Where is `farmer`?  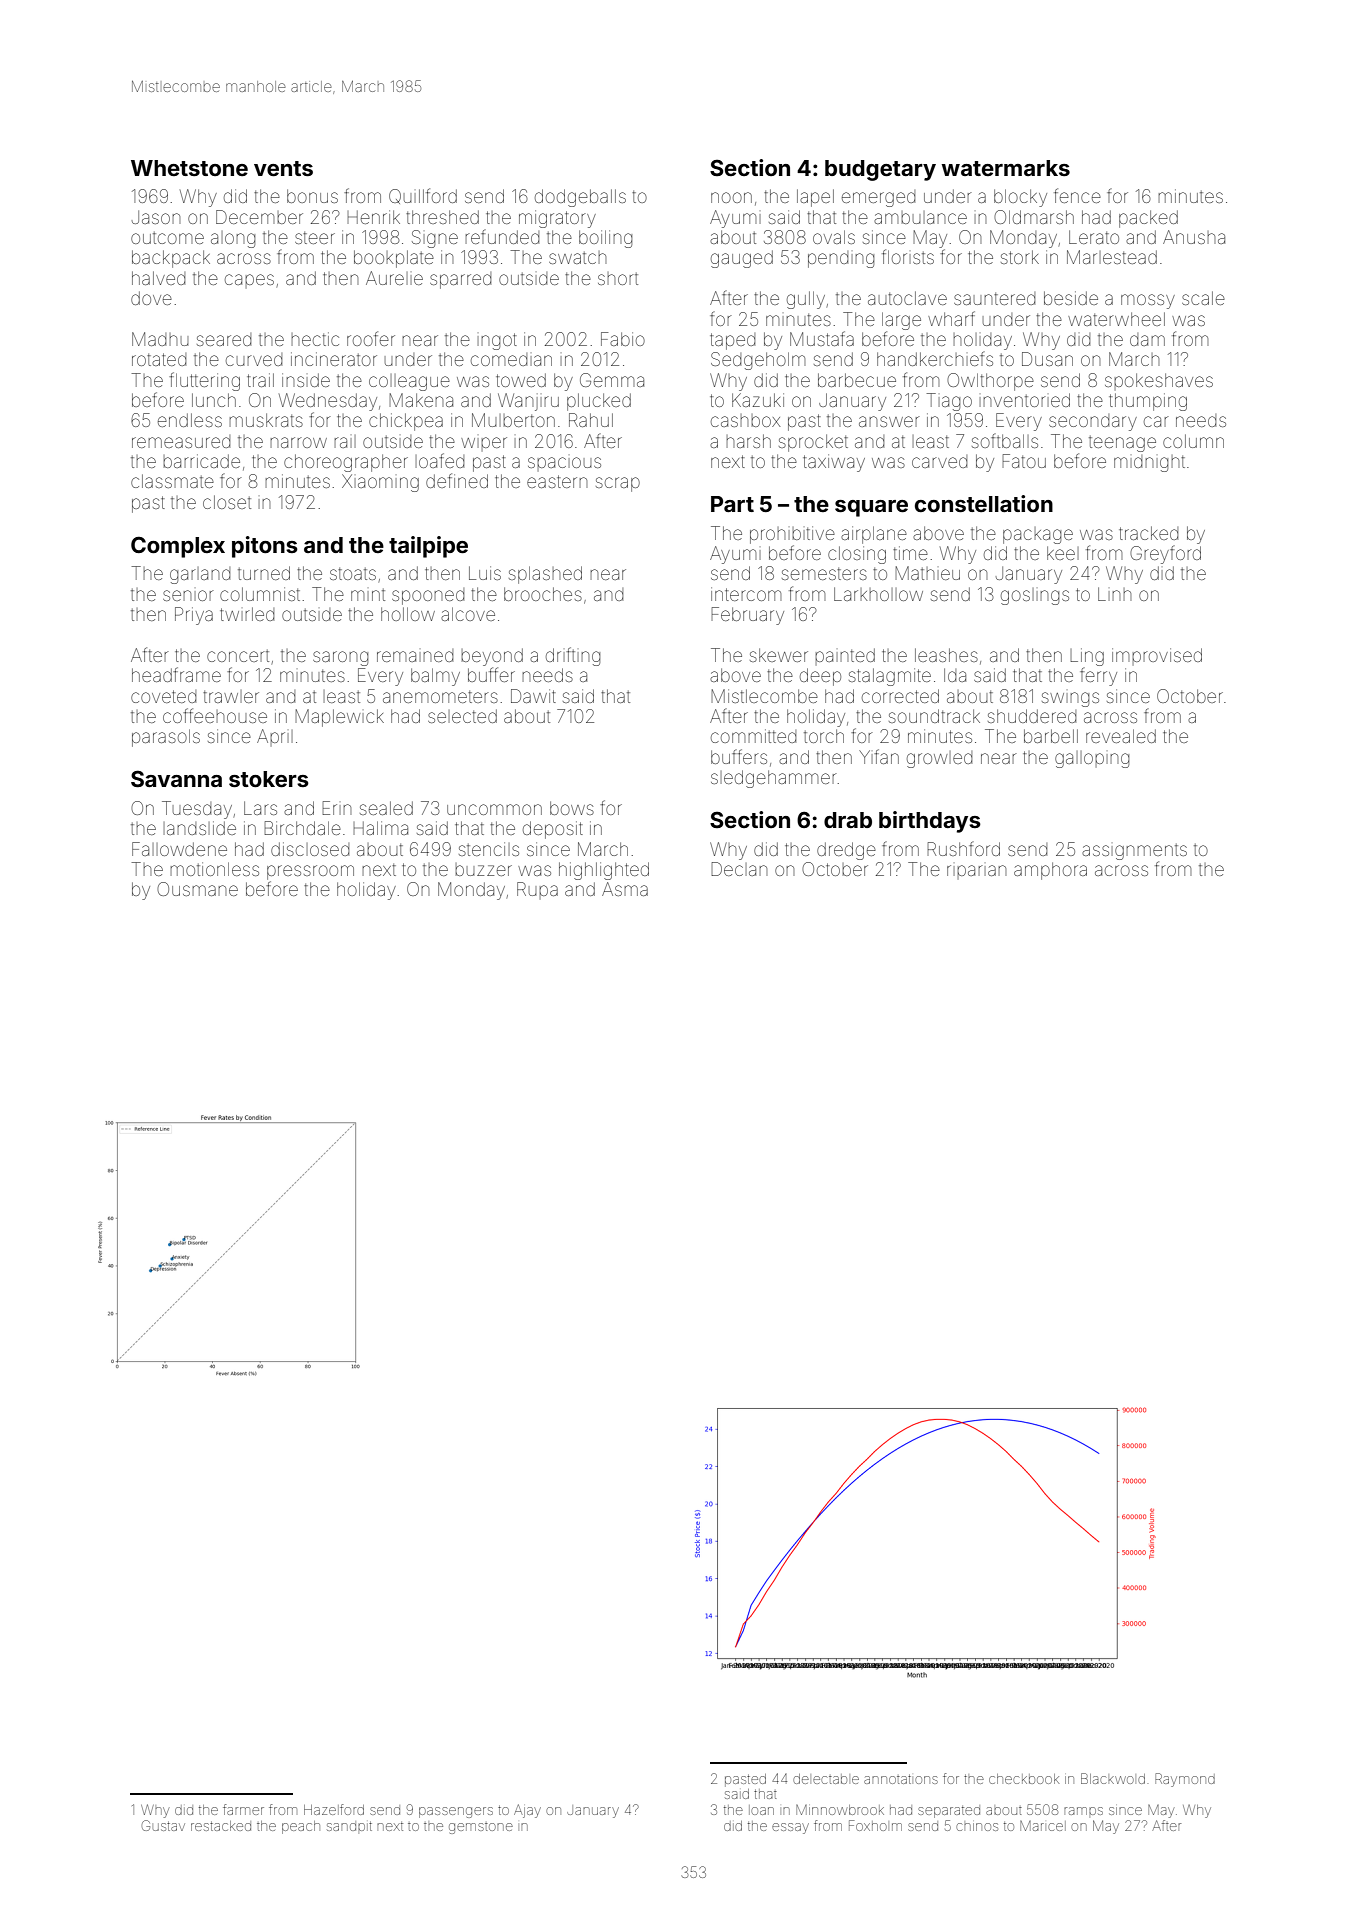 farmer is located at coordinates (243, 1809).
